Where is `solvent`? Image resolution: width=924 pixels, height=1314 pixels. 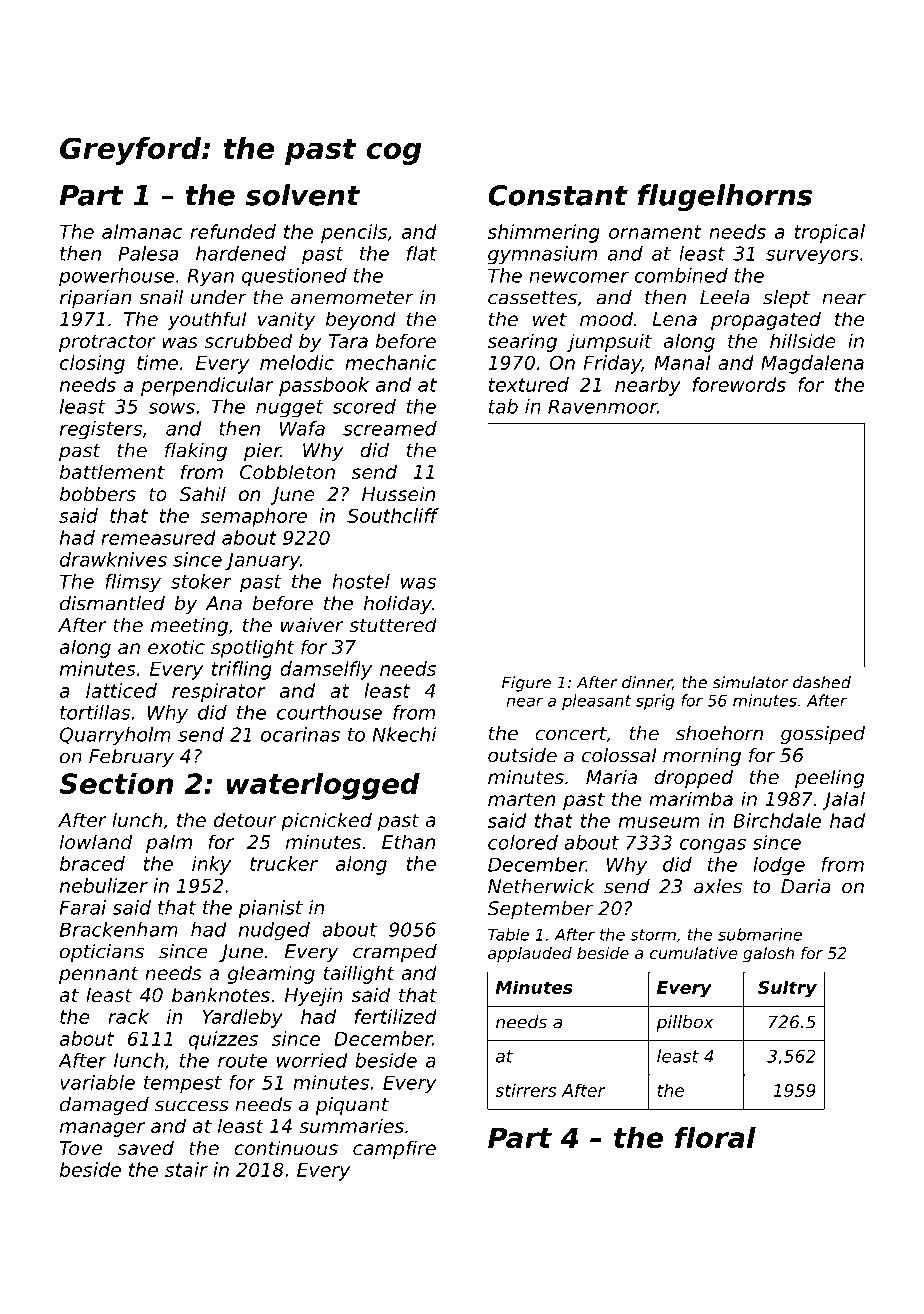
solvent is located at coordinates (302, 195).
